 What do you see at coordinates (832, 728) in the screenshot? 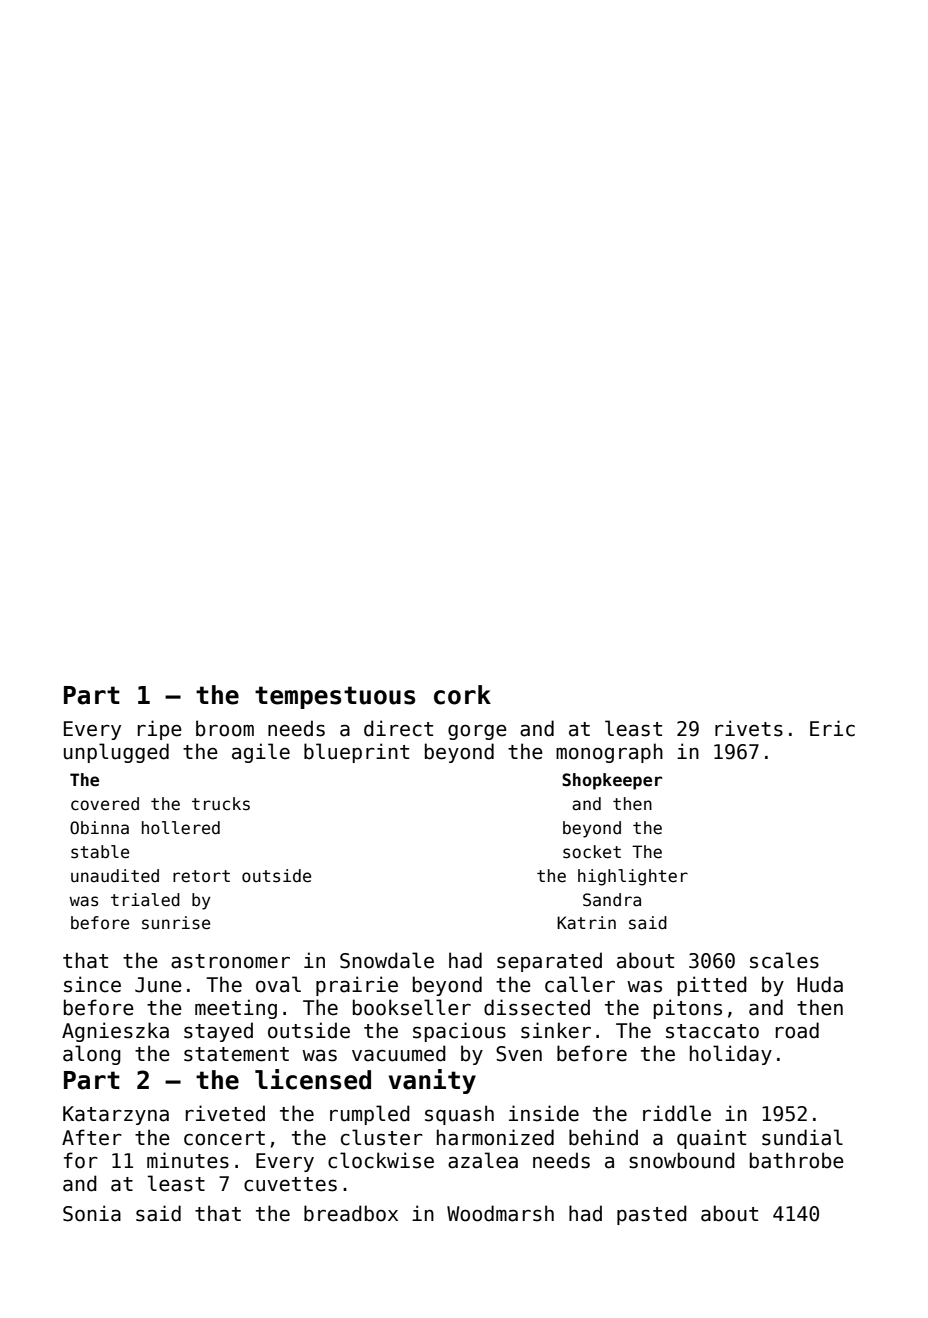
I see `Eric` at bounding box center [832, 728].
